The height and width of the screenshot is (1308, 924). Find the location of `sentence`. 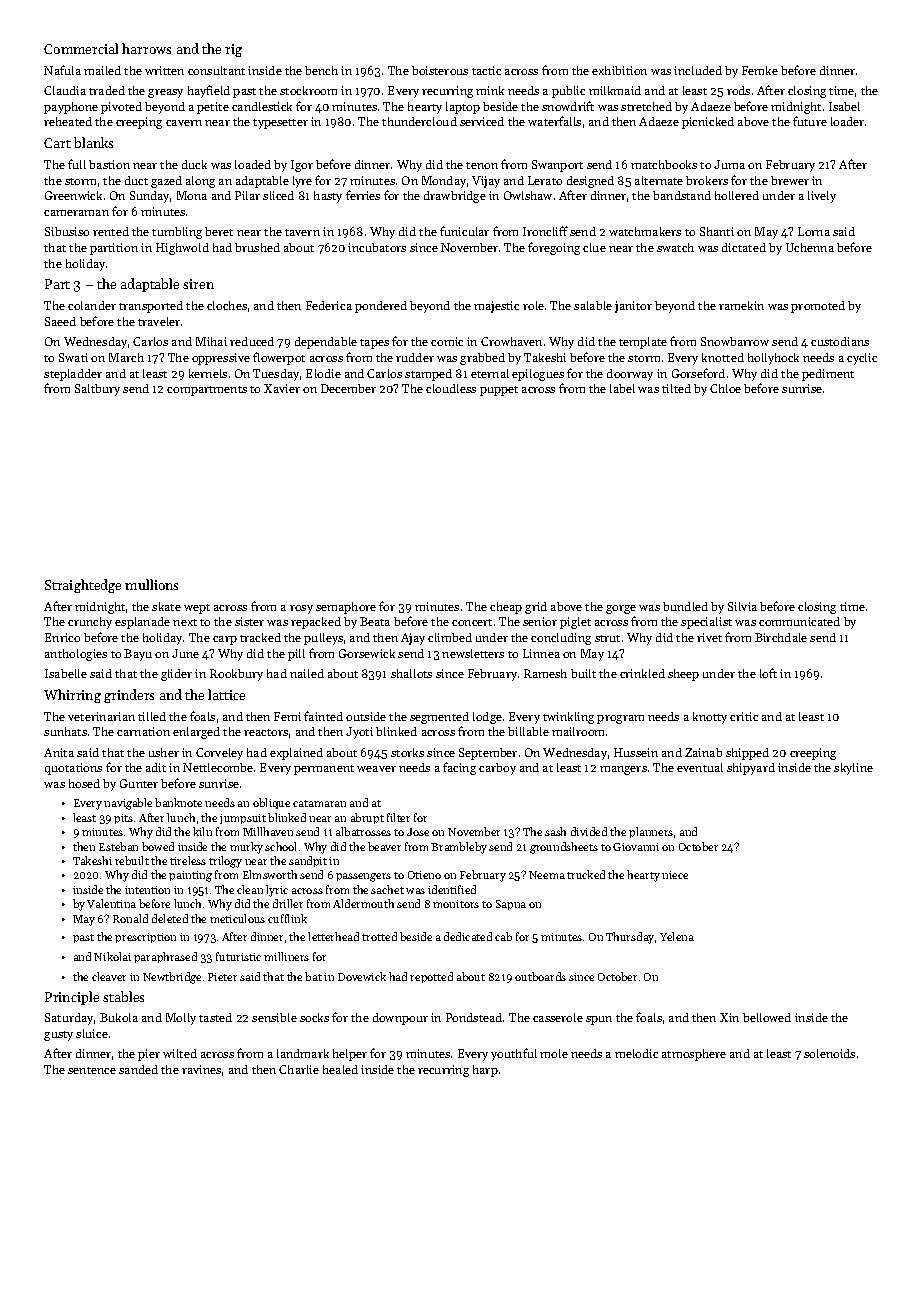

sentence is located at coordinates (92, 1070).
